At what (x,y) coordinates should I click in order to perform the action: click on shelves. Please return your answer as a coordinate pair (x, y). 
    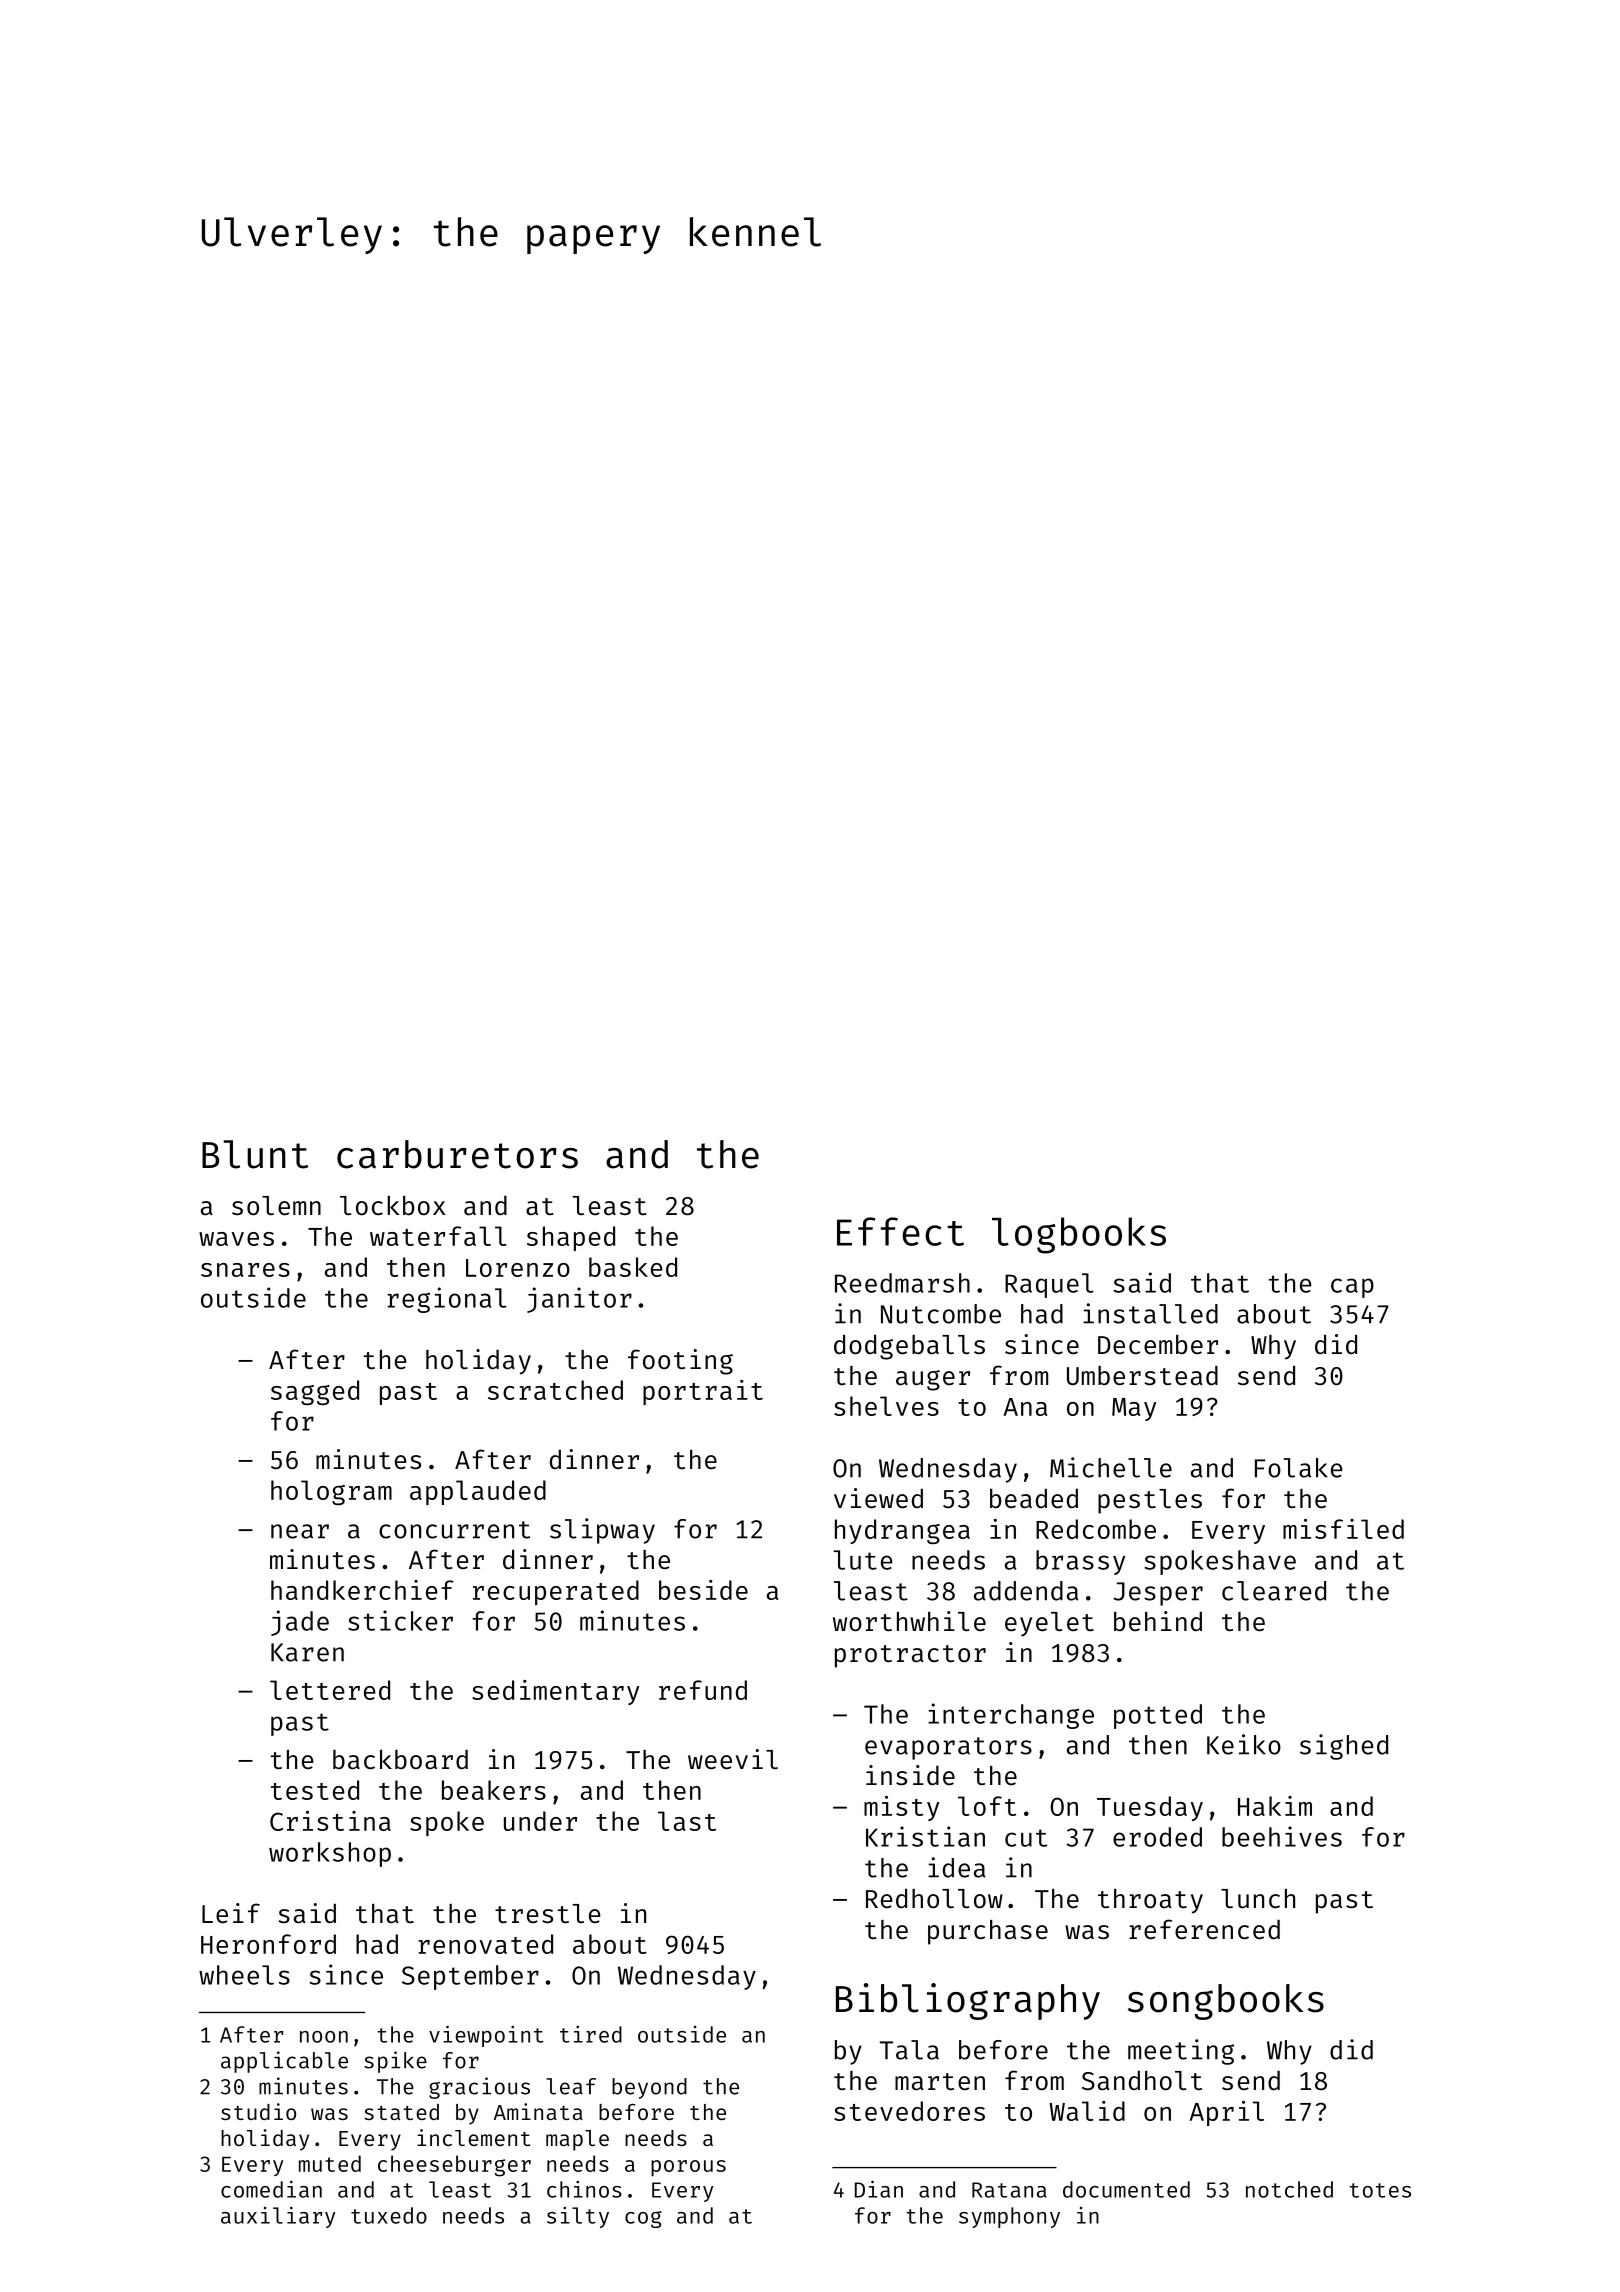
    Looking at the image, I should click on (886, 1406).
